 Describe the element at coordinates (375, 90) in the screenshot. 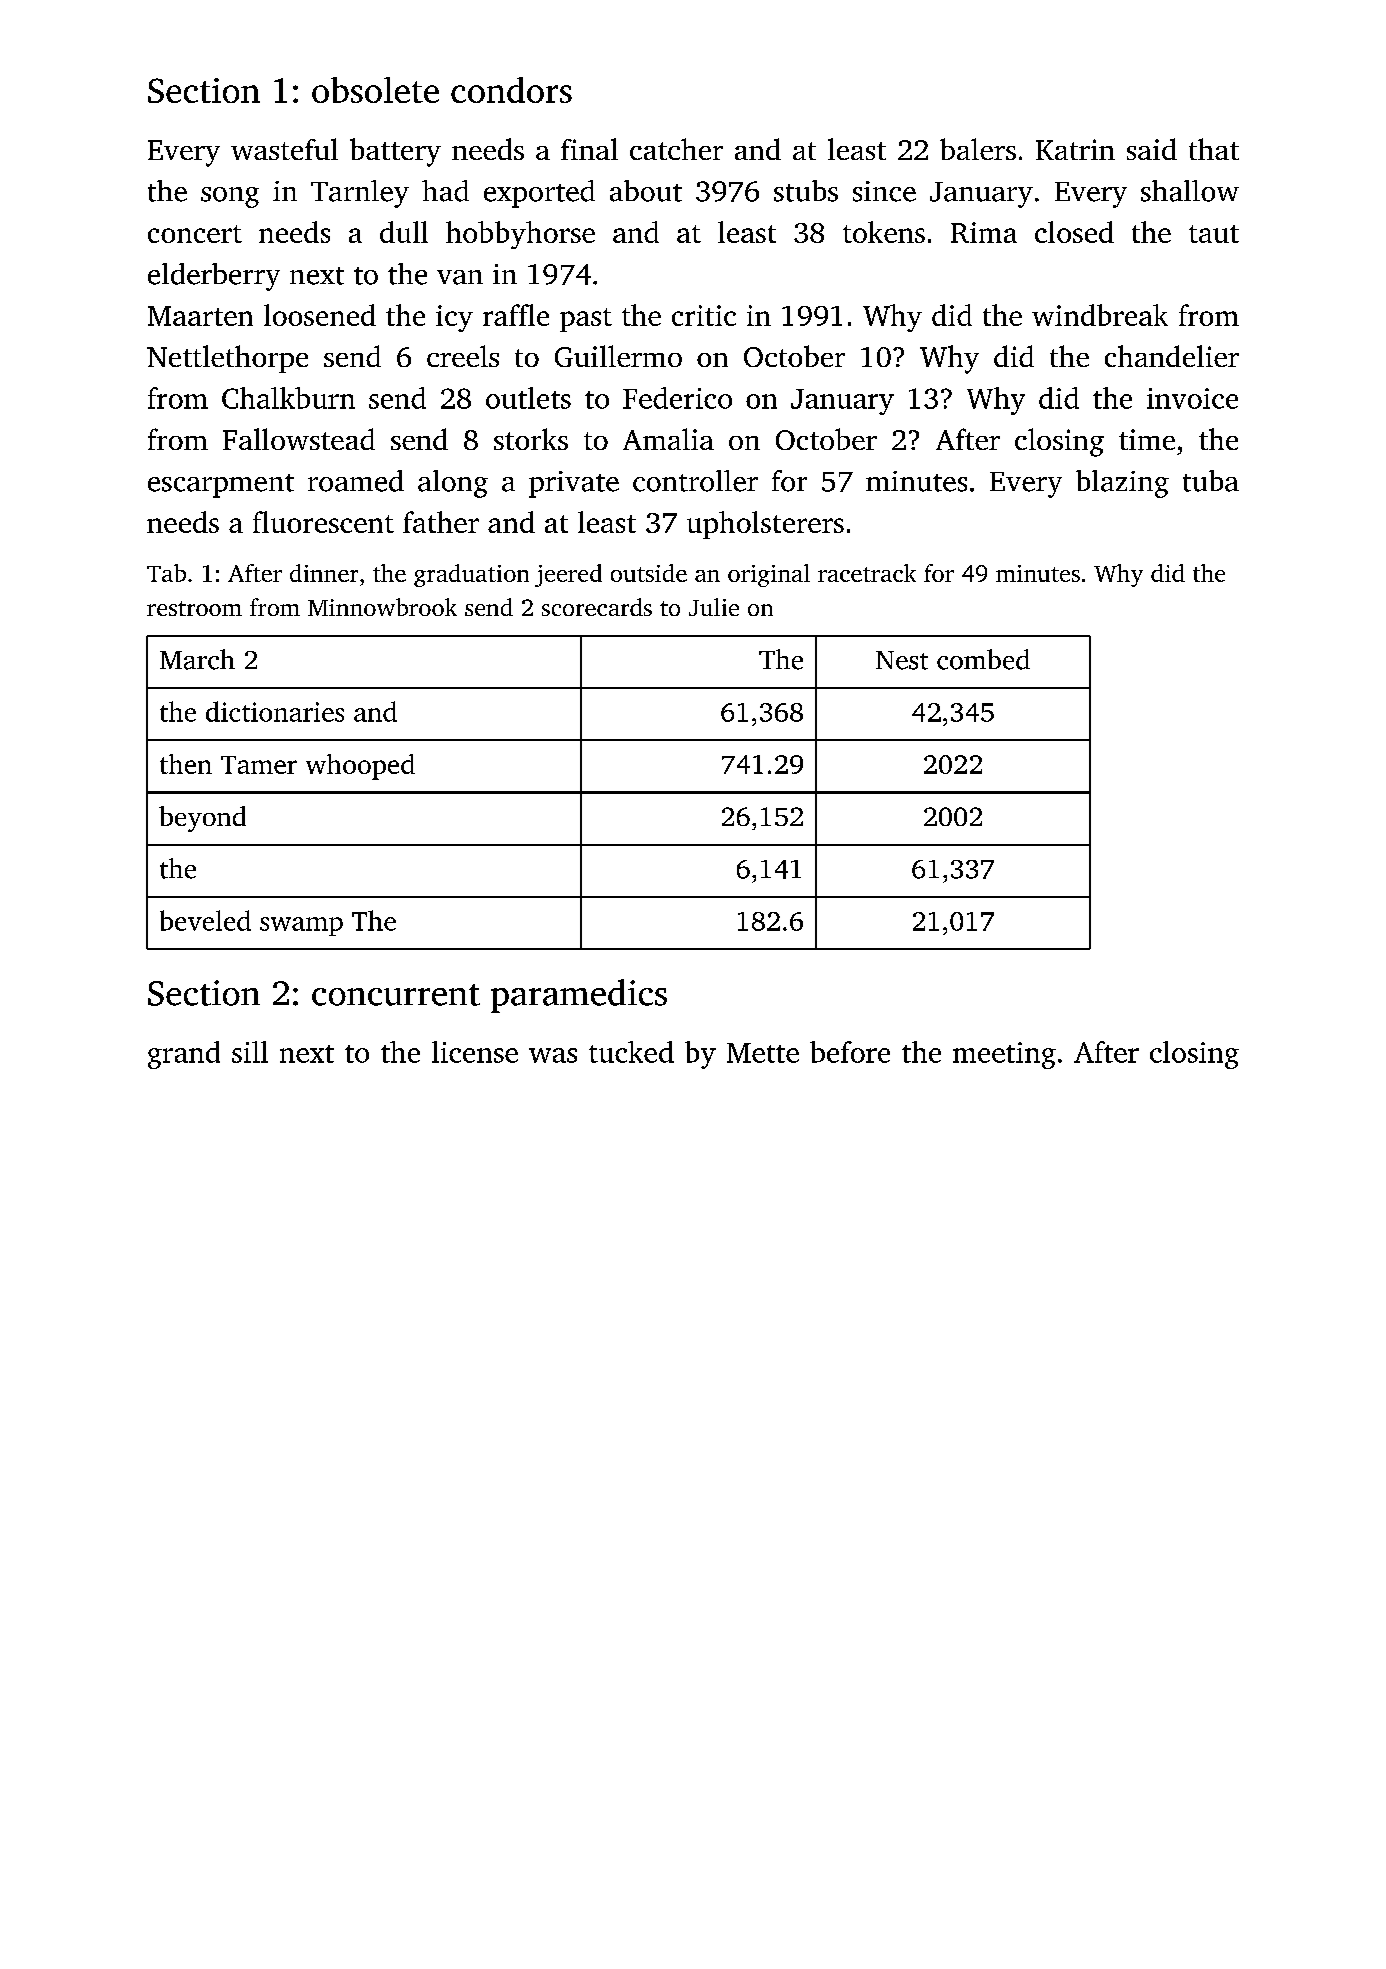

I see `obsolete` at that location.
